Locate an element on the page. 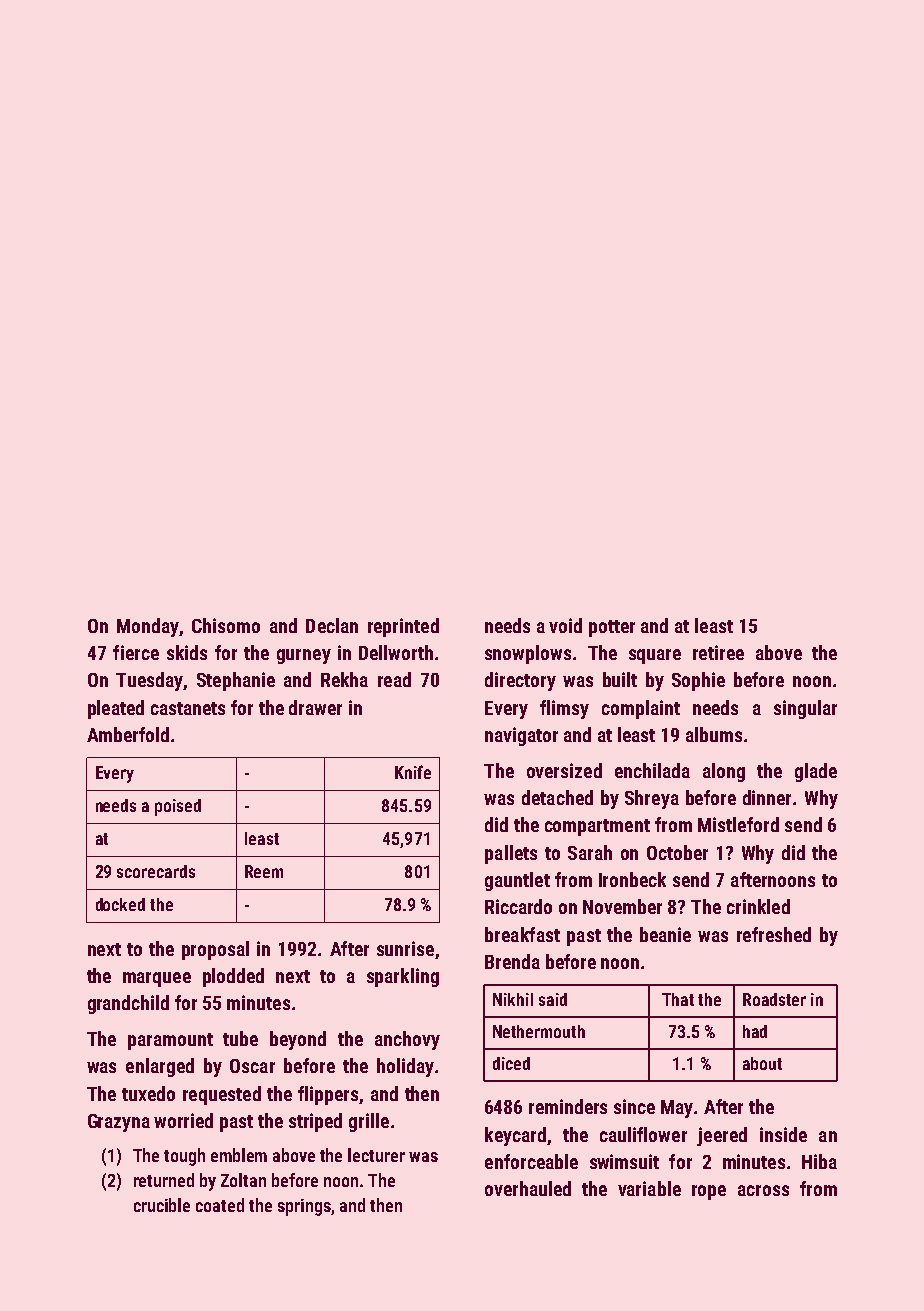 The image size is (924, 1311). pallets is located at coordinates (511, 854).
